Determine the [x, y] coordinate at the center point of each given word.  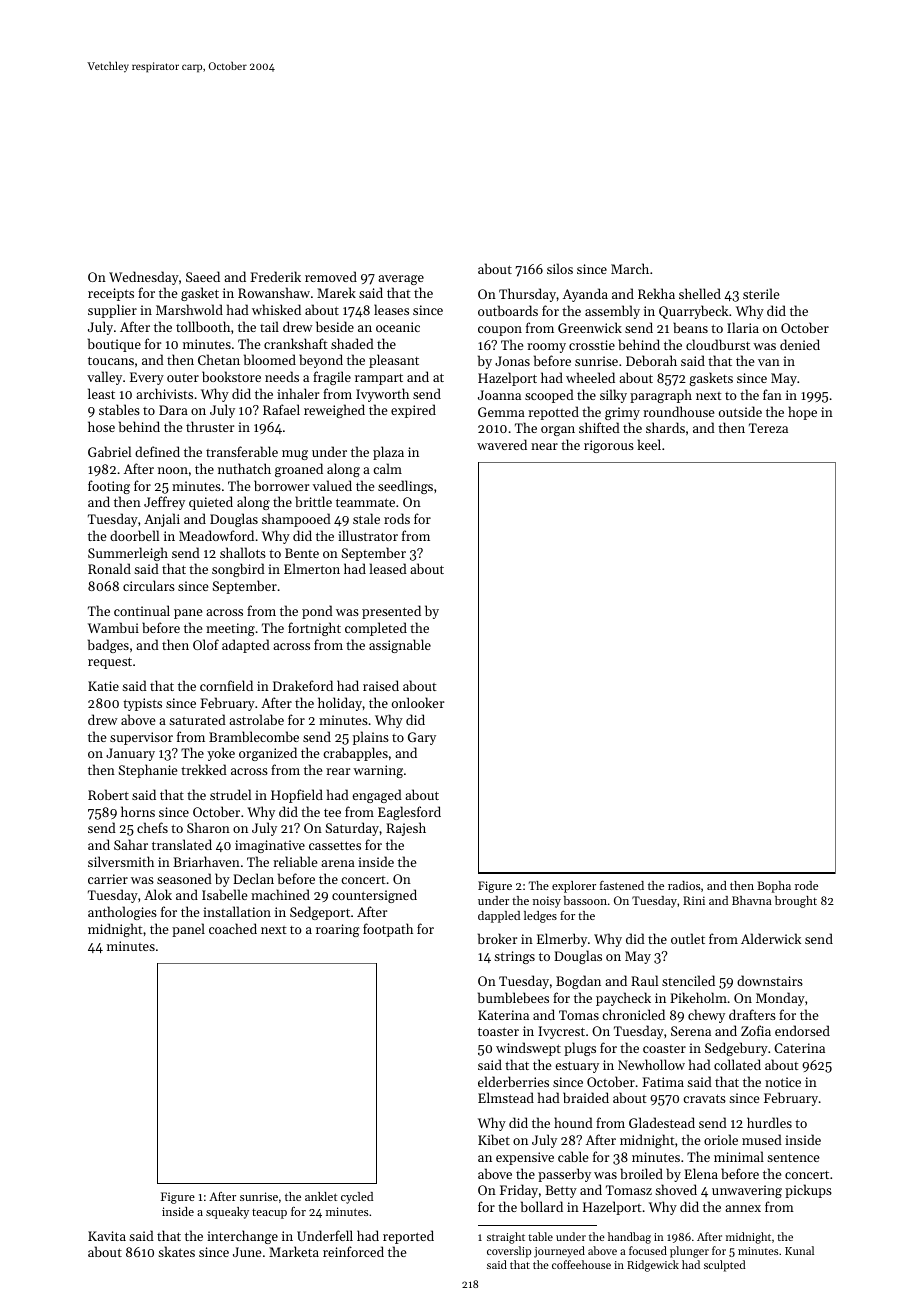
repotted [553, 413]
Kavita [107, 1236]
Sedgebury [736, 1049]
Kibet [494, 1139]
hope [802, 413]
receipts [111, 294]
